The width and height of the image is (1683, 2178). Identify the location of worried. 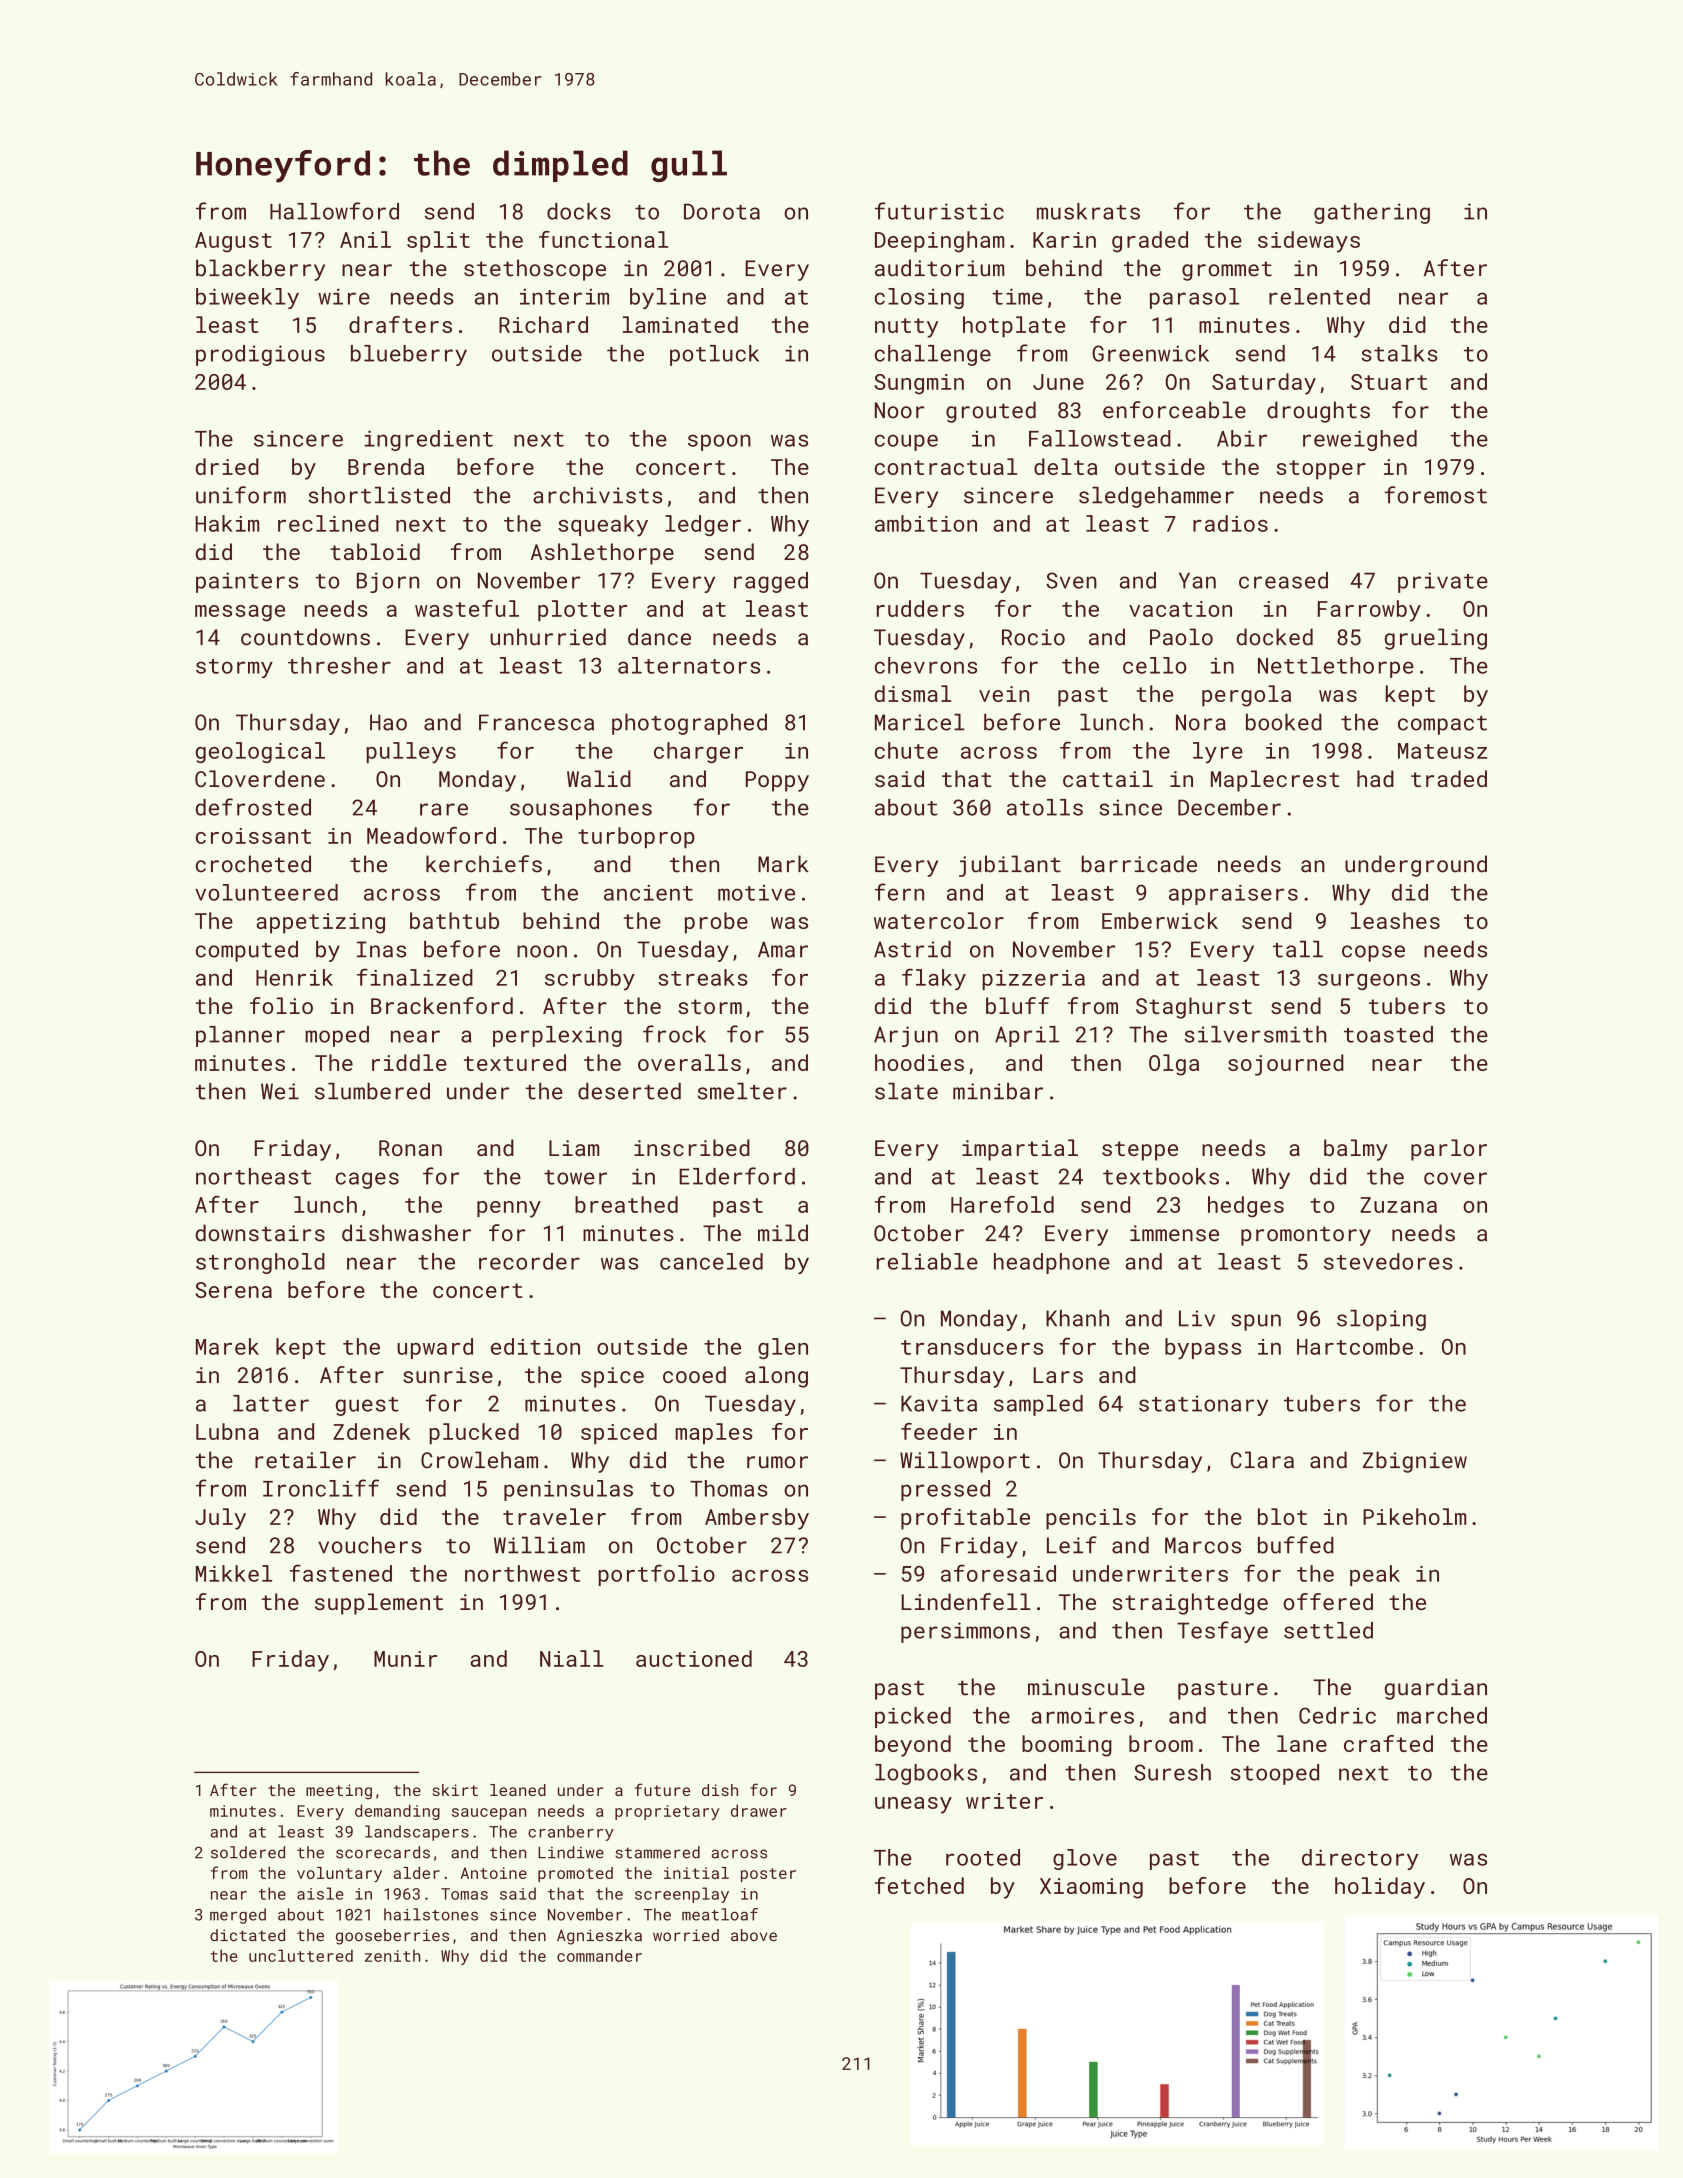
(686, 1935).
